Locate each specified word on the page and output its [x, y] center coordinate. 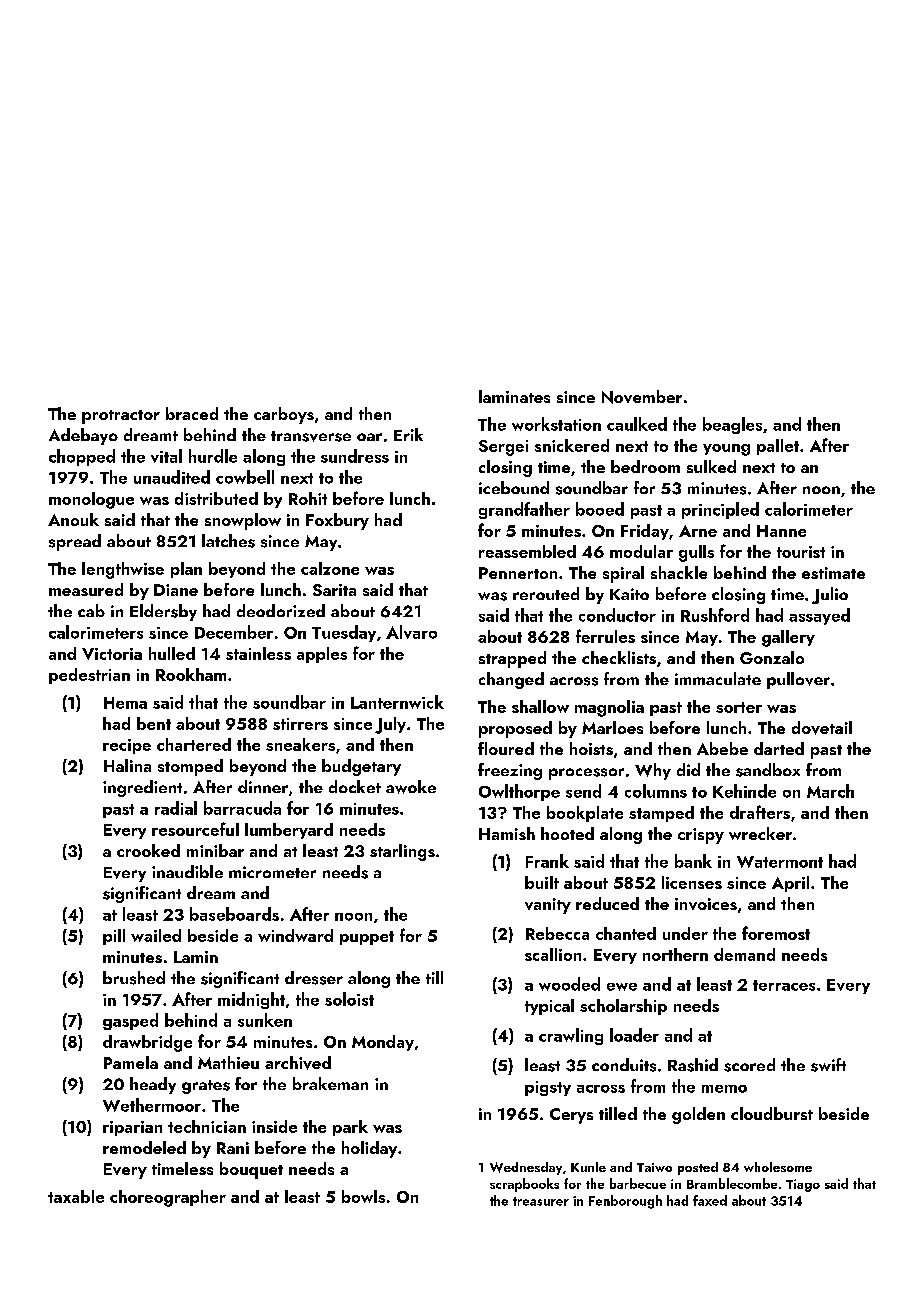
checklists [619, 657]
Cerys [571, 1116]
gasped [130, 1021]
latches [228, 541]
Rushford [715, 615]
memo [724, 1089]
